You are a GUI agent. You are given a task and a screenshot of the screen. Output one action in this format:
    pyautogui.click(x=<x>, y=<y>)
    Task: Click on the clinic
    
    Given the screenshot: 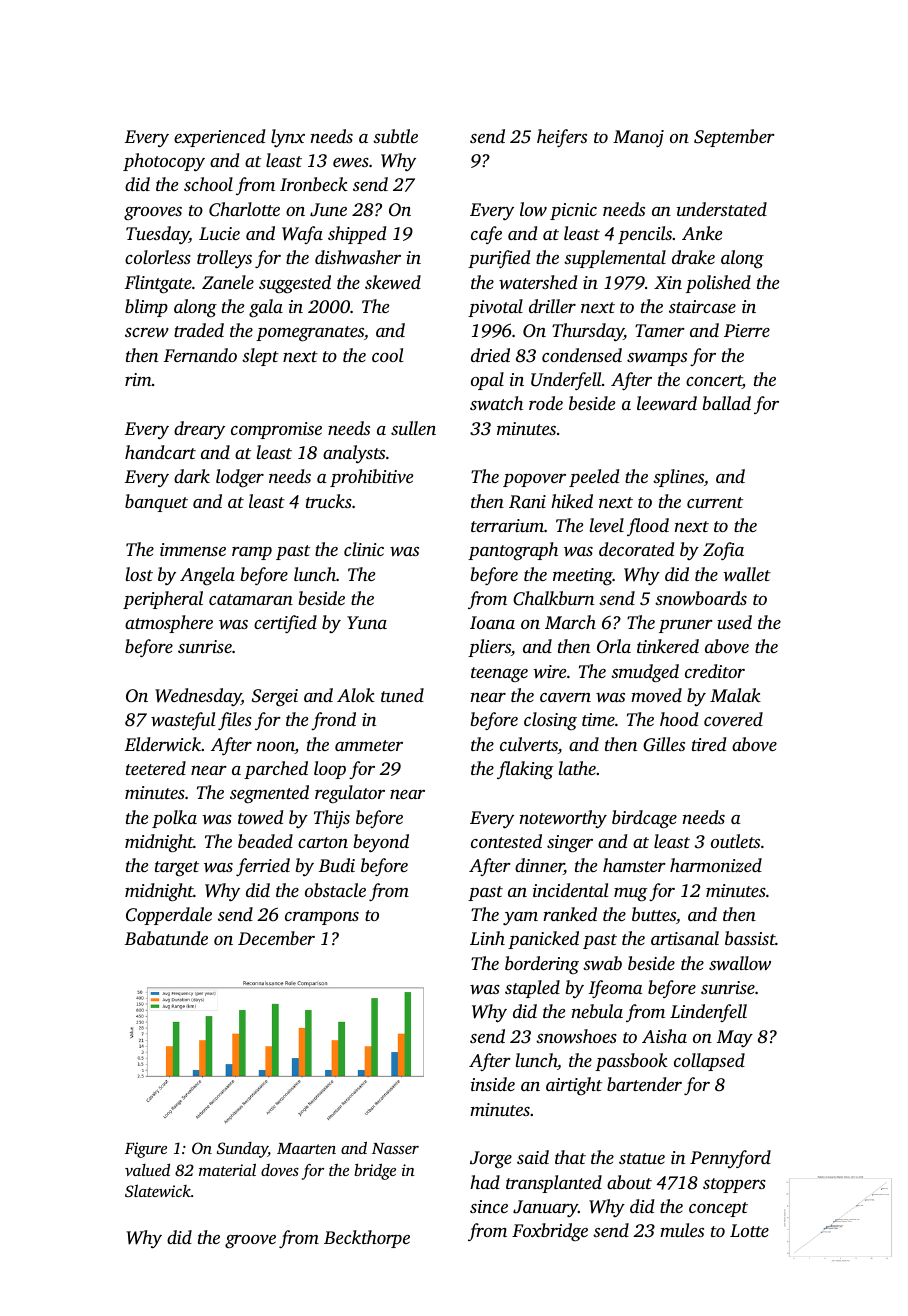 What is the action you would take?
    pyautogui.click(x=364, y=549)
